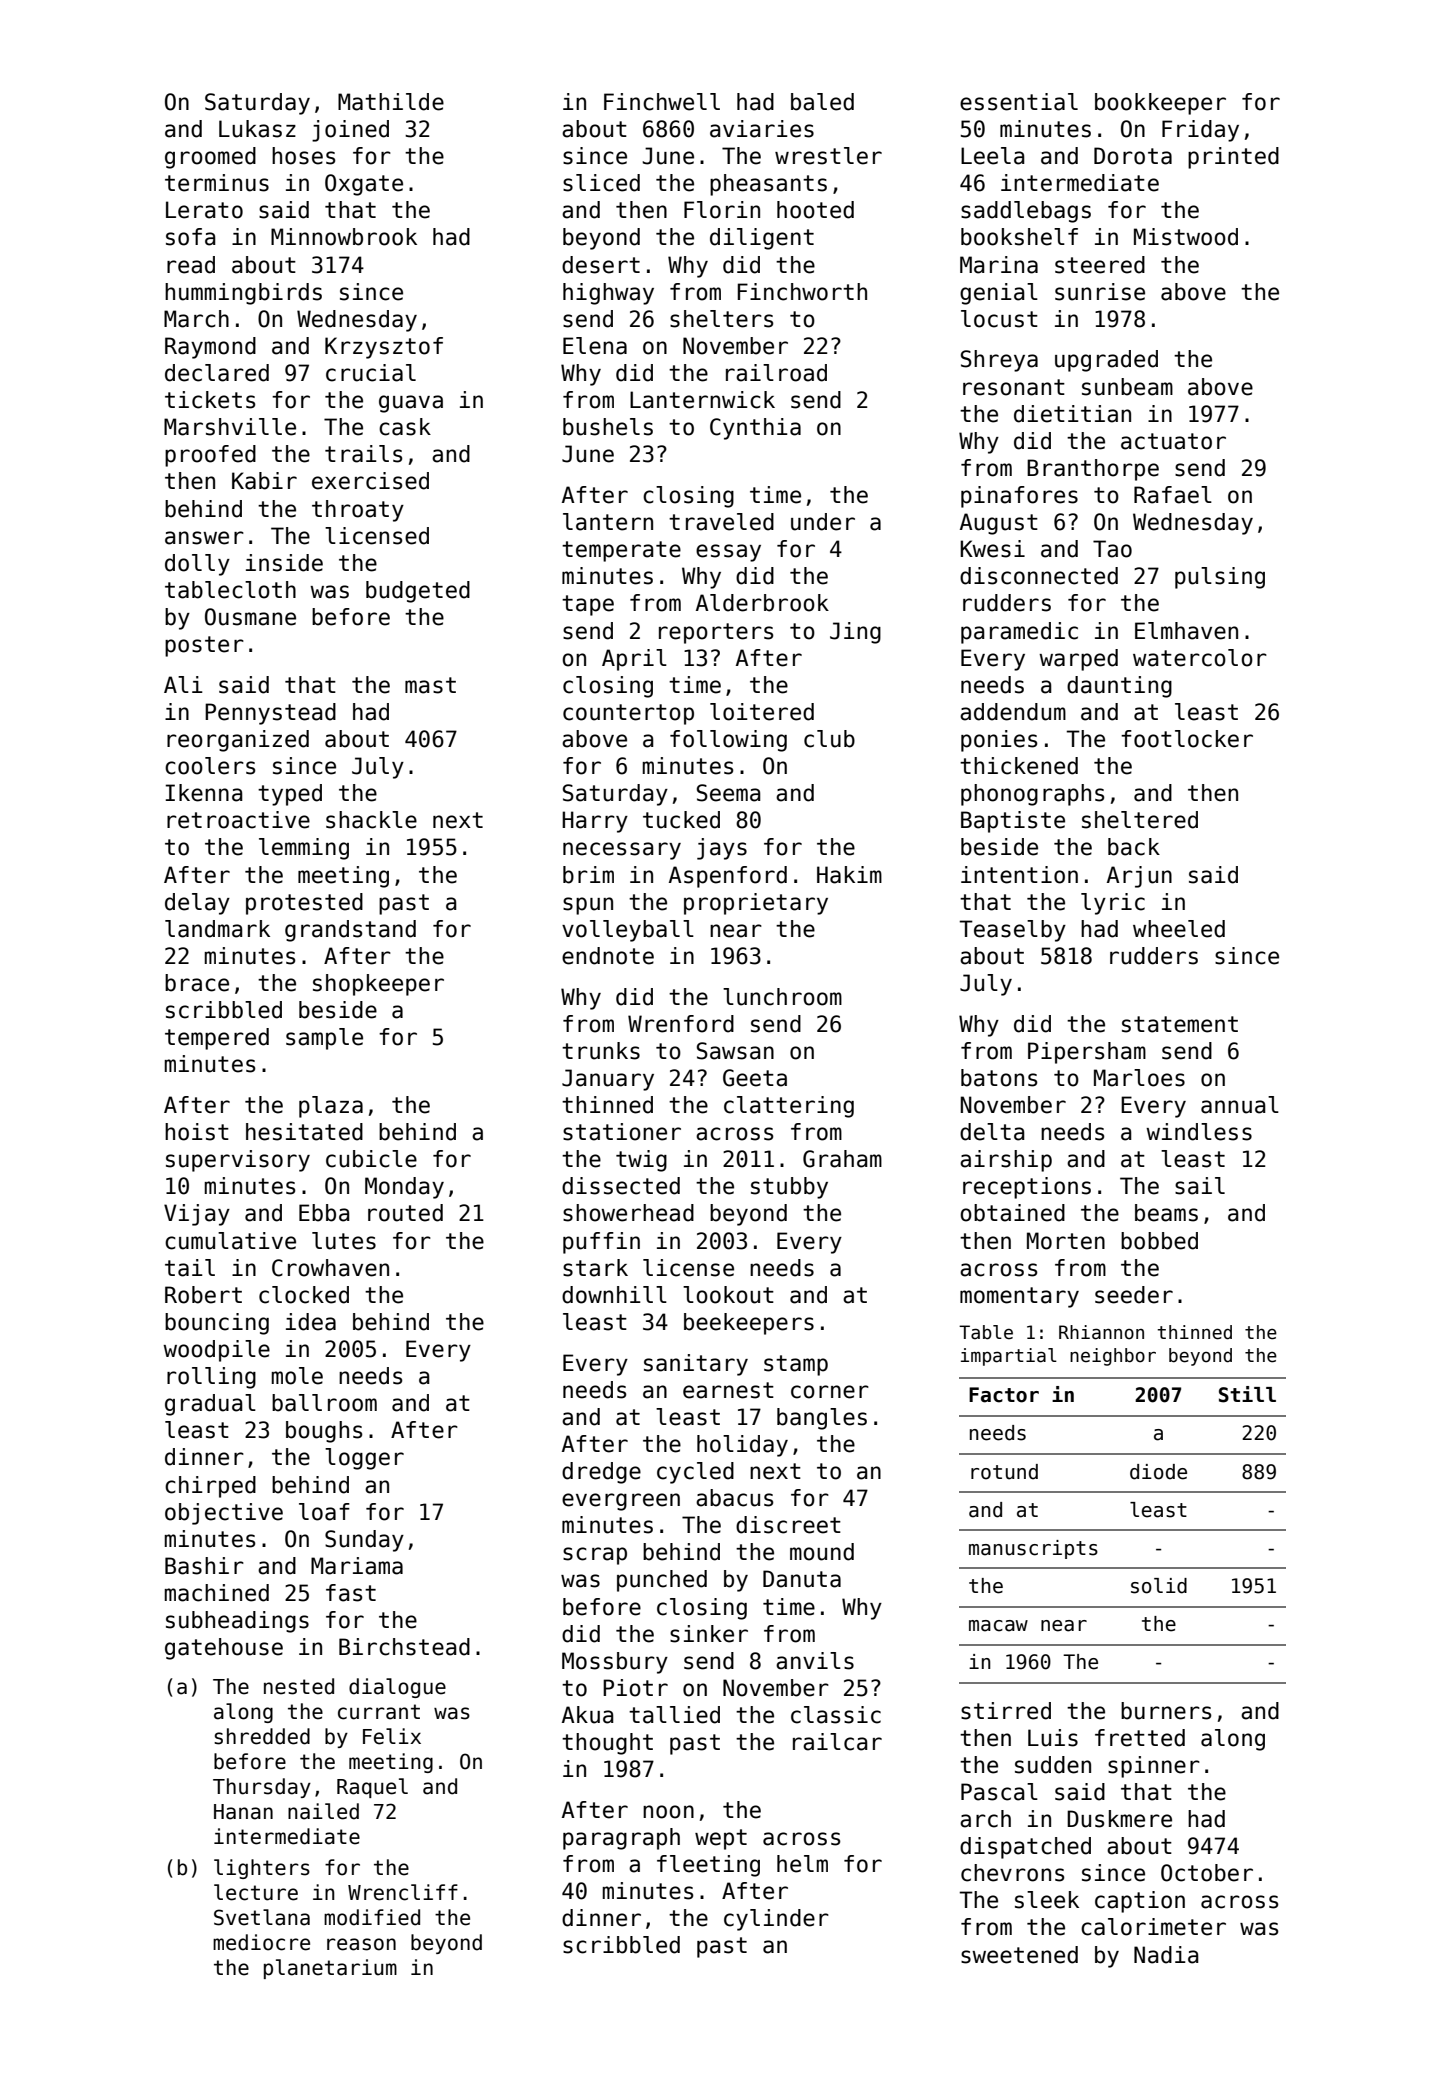 The height and width of the screenshot is (2100, 1450). I want to click on Oxgate, so click(364, 185).
